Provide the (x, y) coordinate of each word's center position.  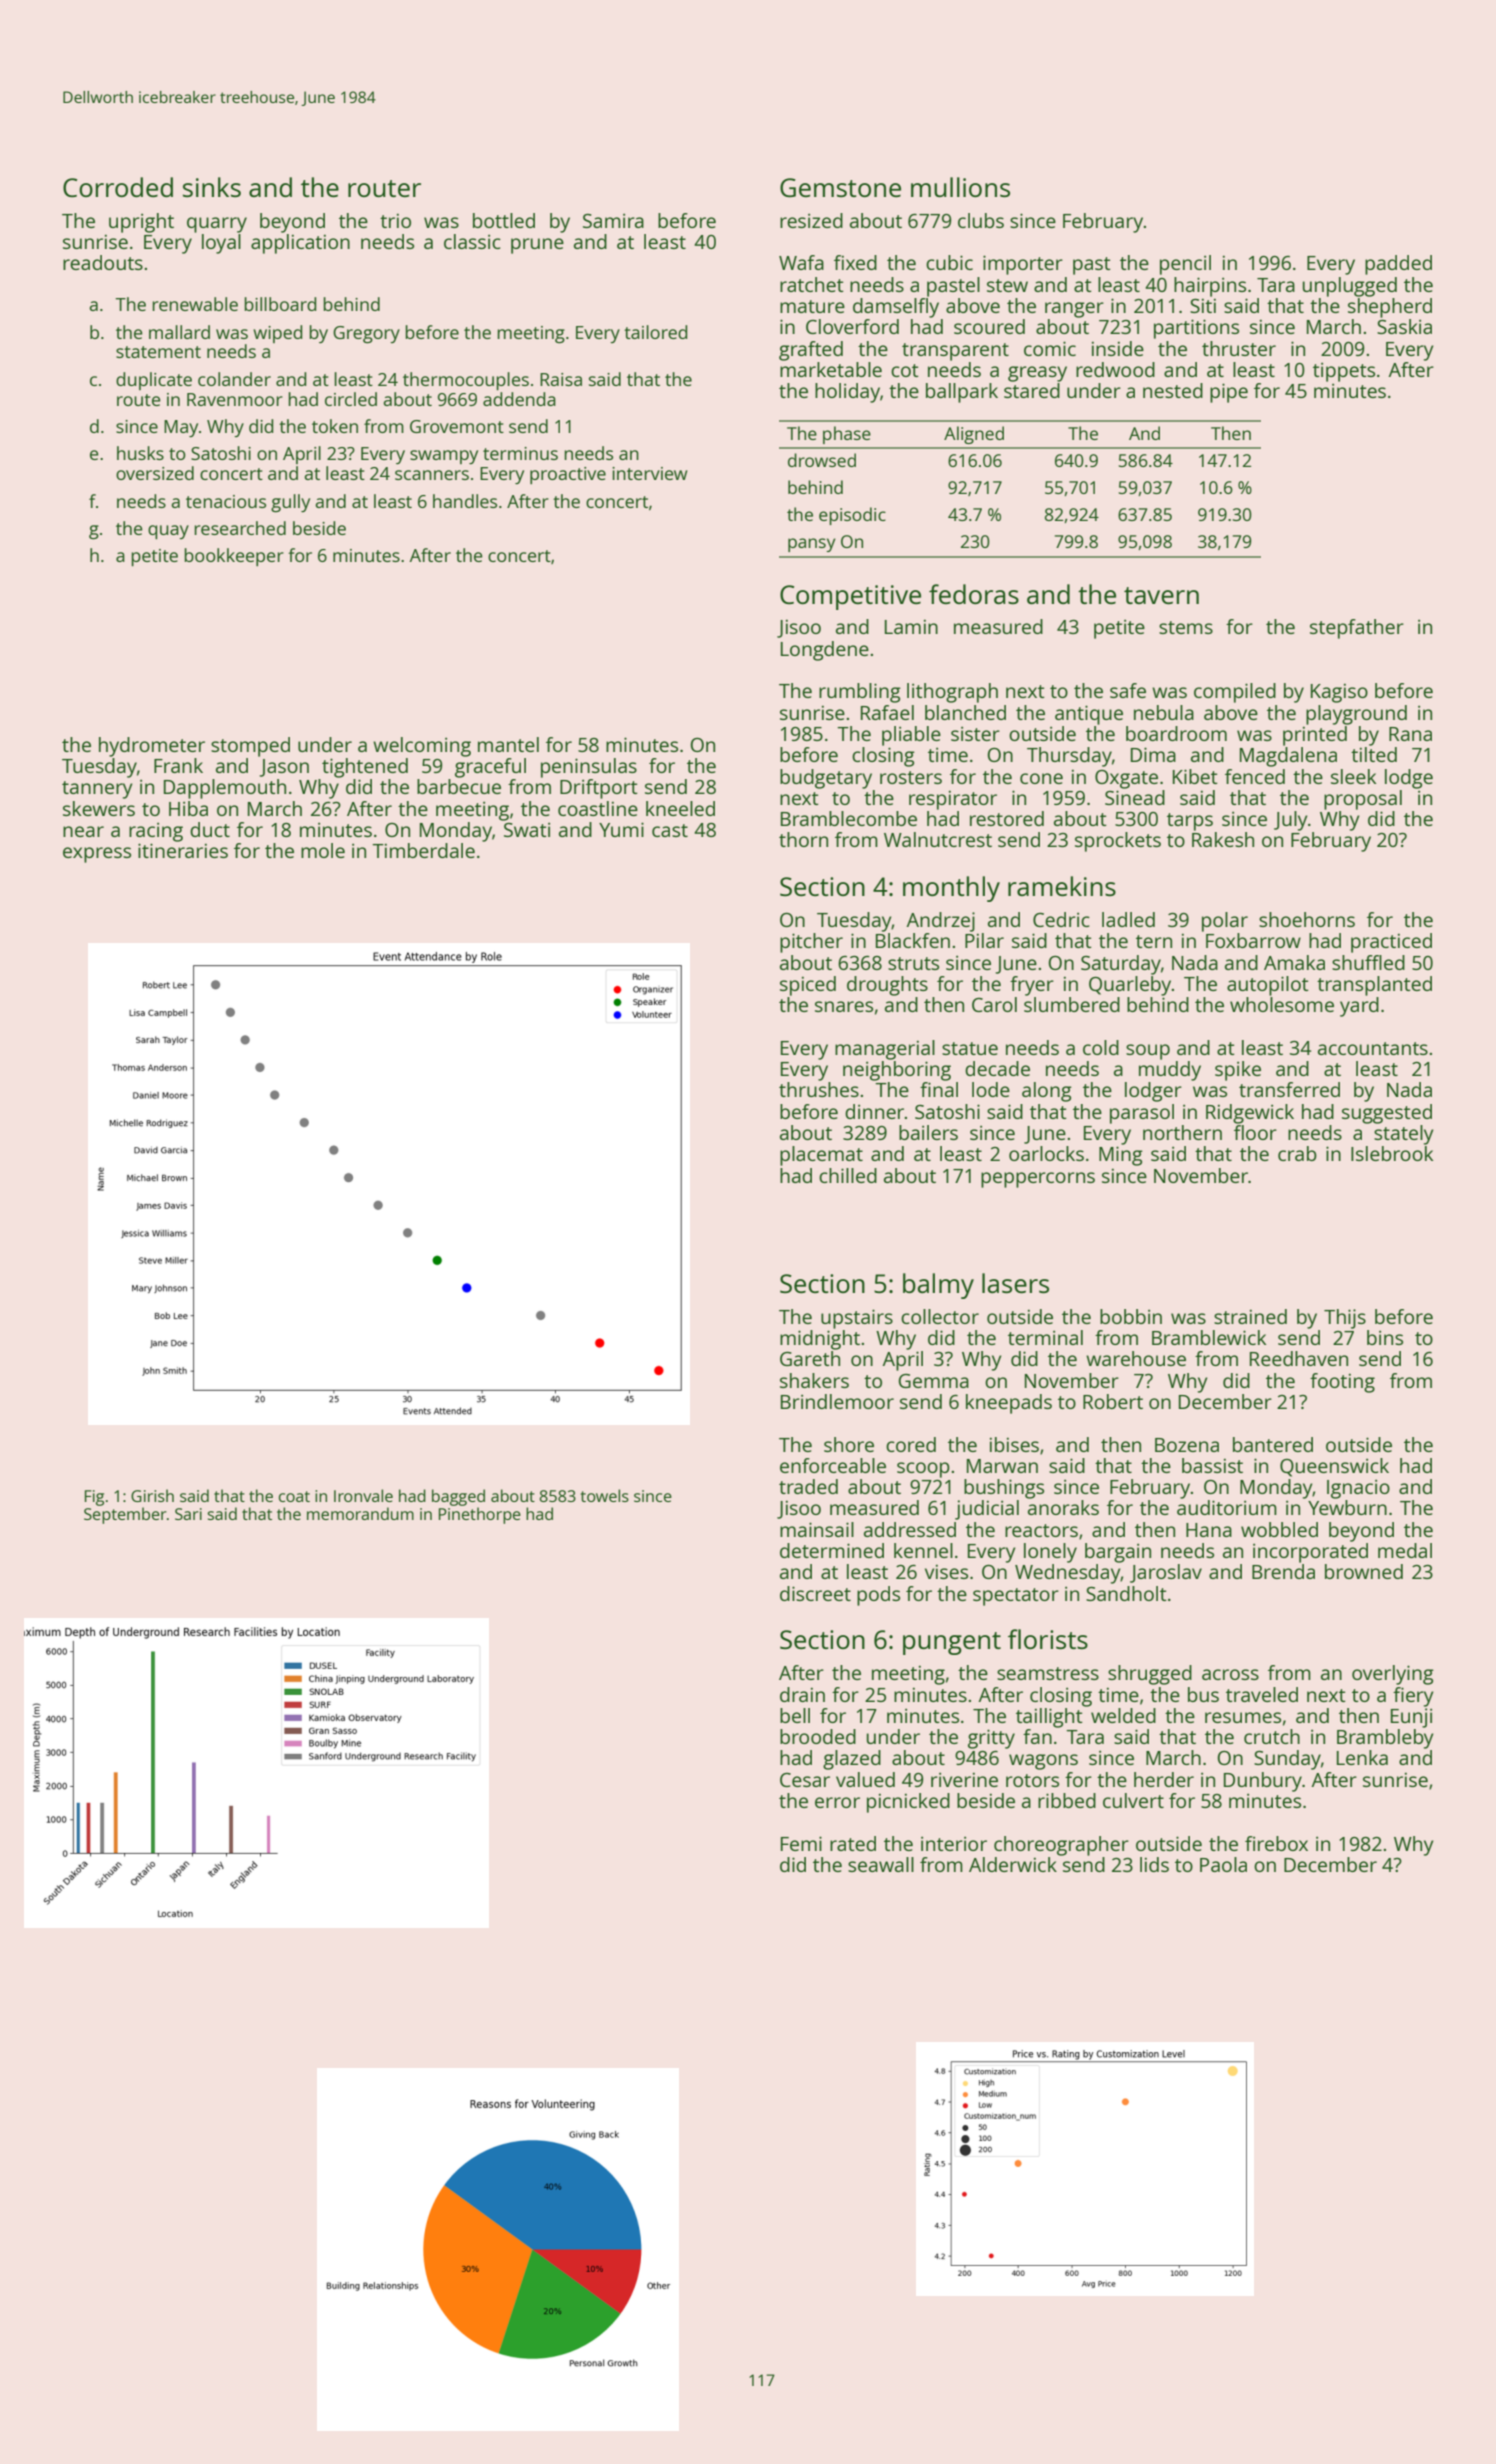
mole (323, 850)
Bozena (1187, 1445)
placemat (821, 1156)
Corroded (118, 187)
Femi (801, 1843)
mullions (960, 187)
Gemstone (840, 187)
